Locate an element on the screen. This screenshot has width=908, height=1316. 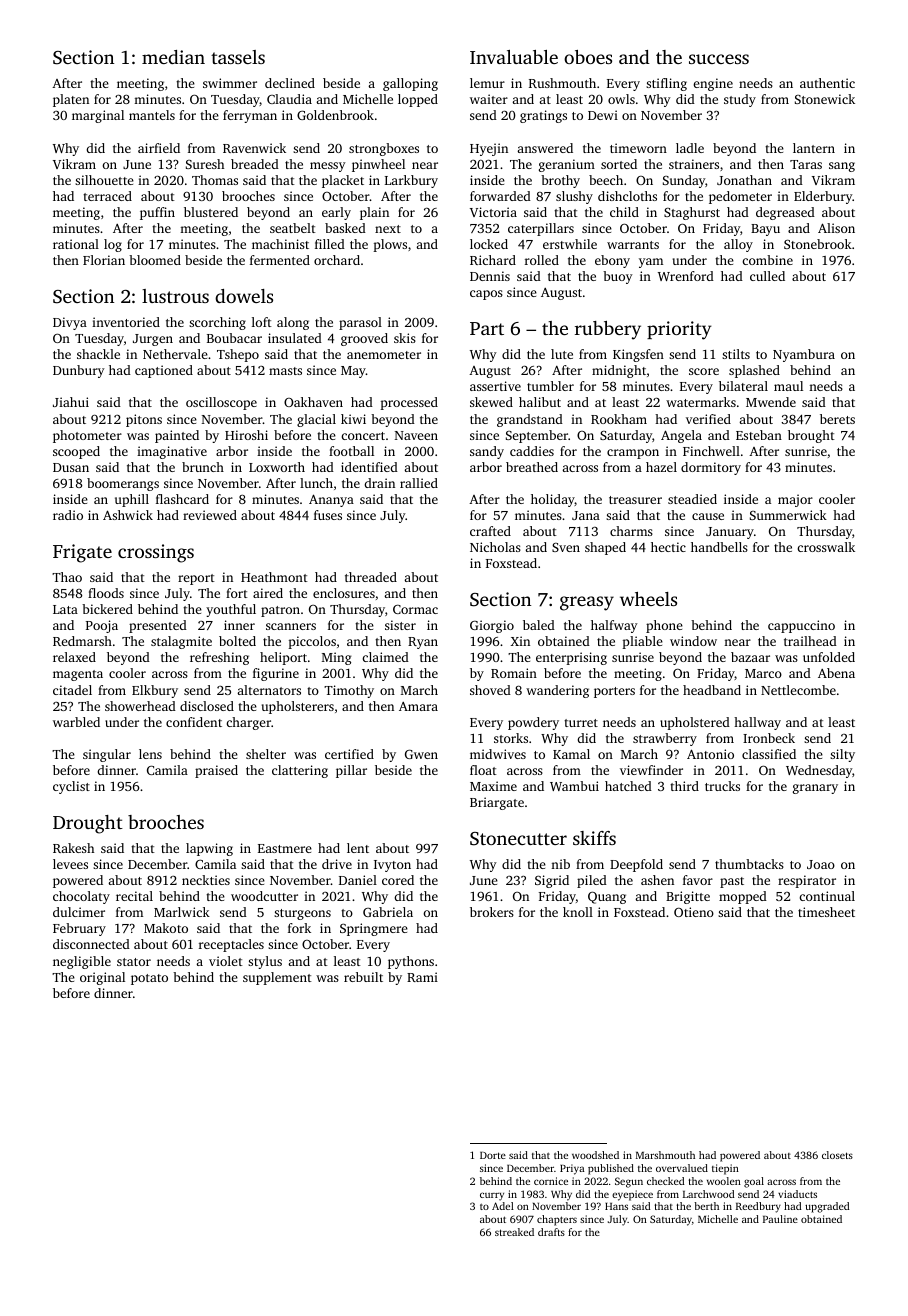
brunch is located at coordinates (203, 467).
